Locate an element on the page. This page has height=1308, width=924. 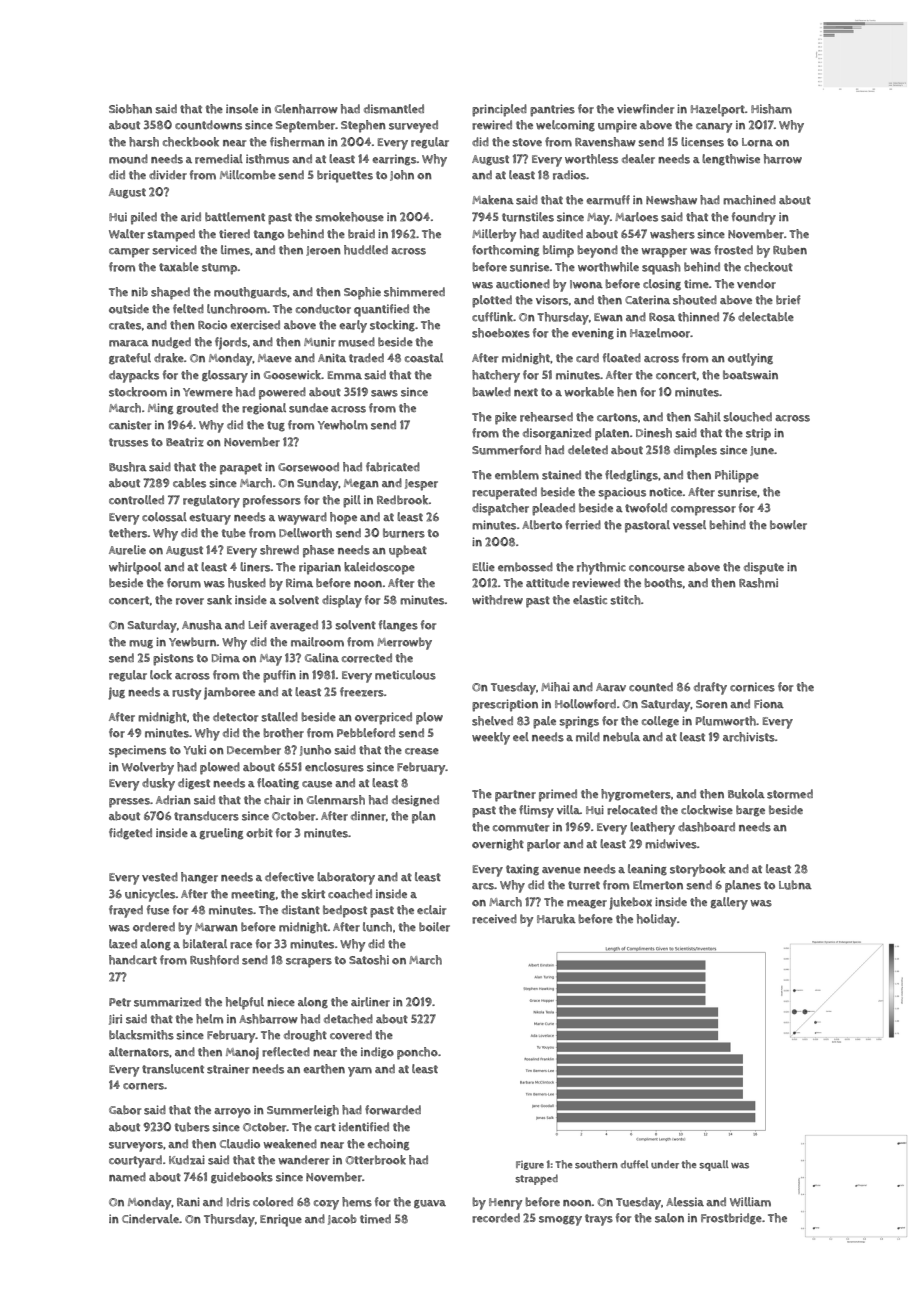
Cindervale is located at coordinates (150, 1219).
